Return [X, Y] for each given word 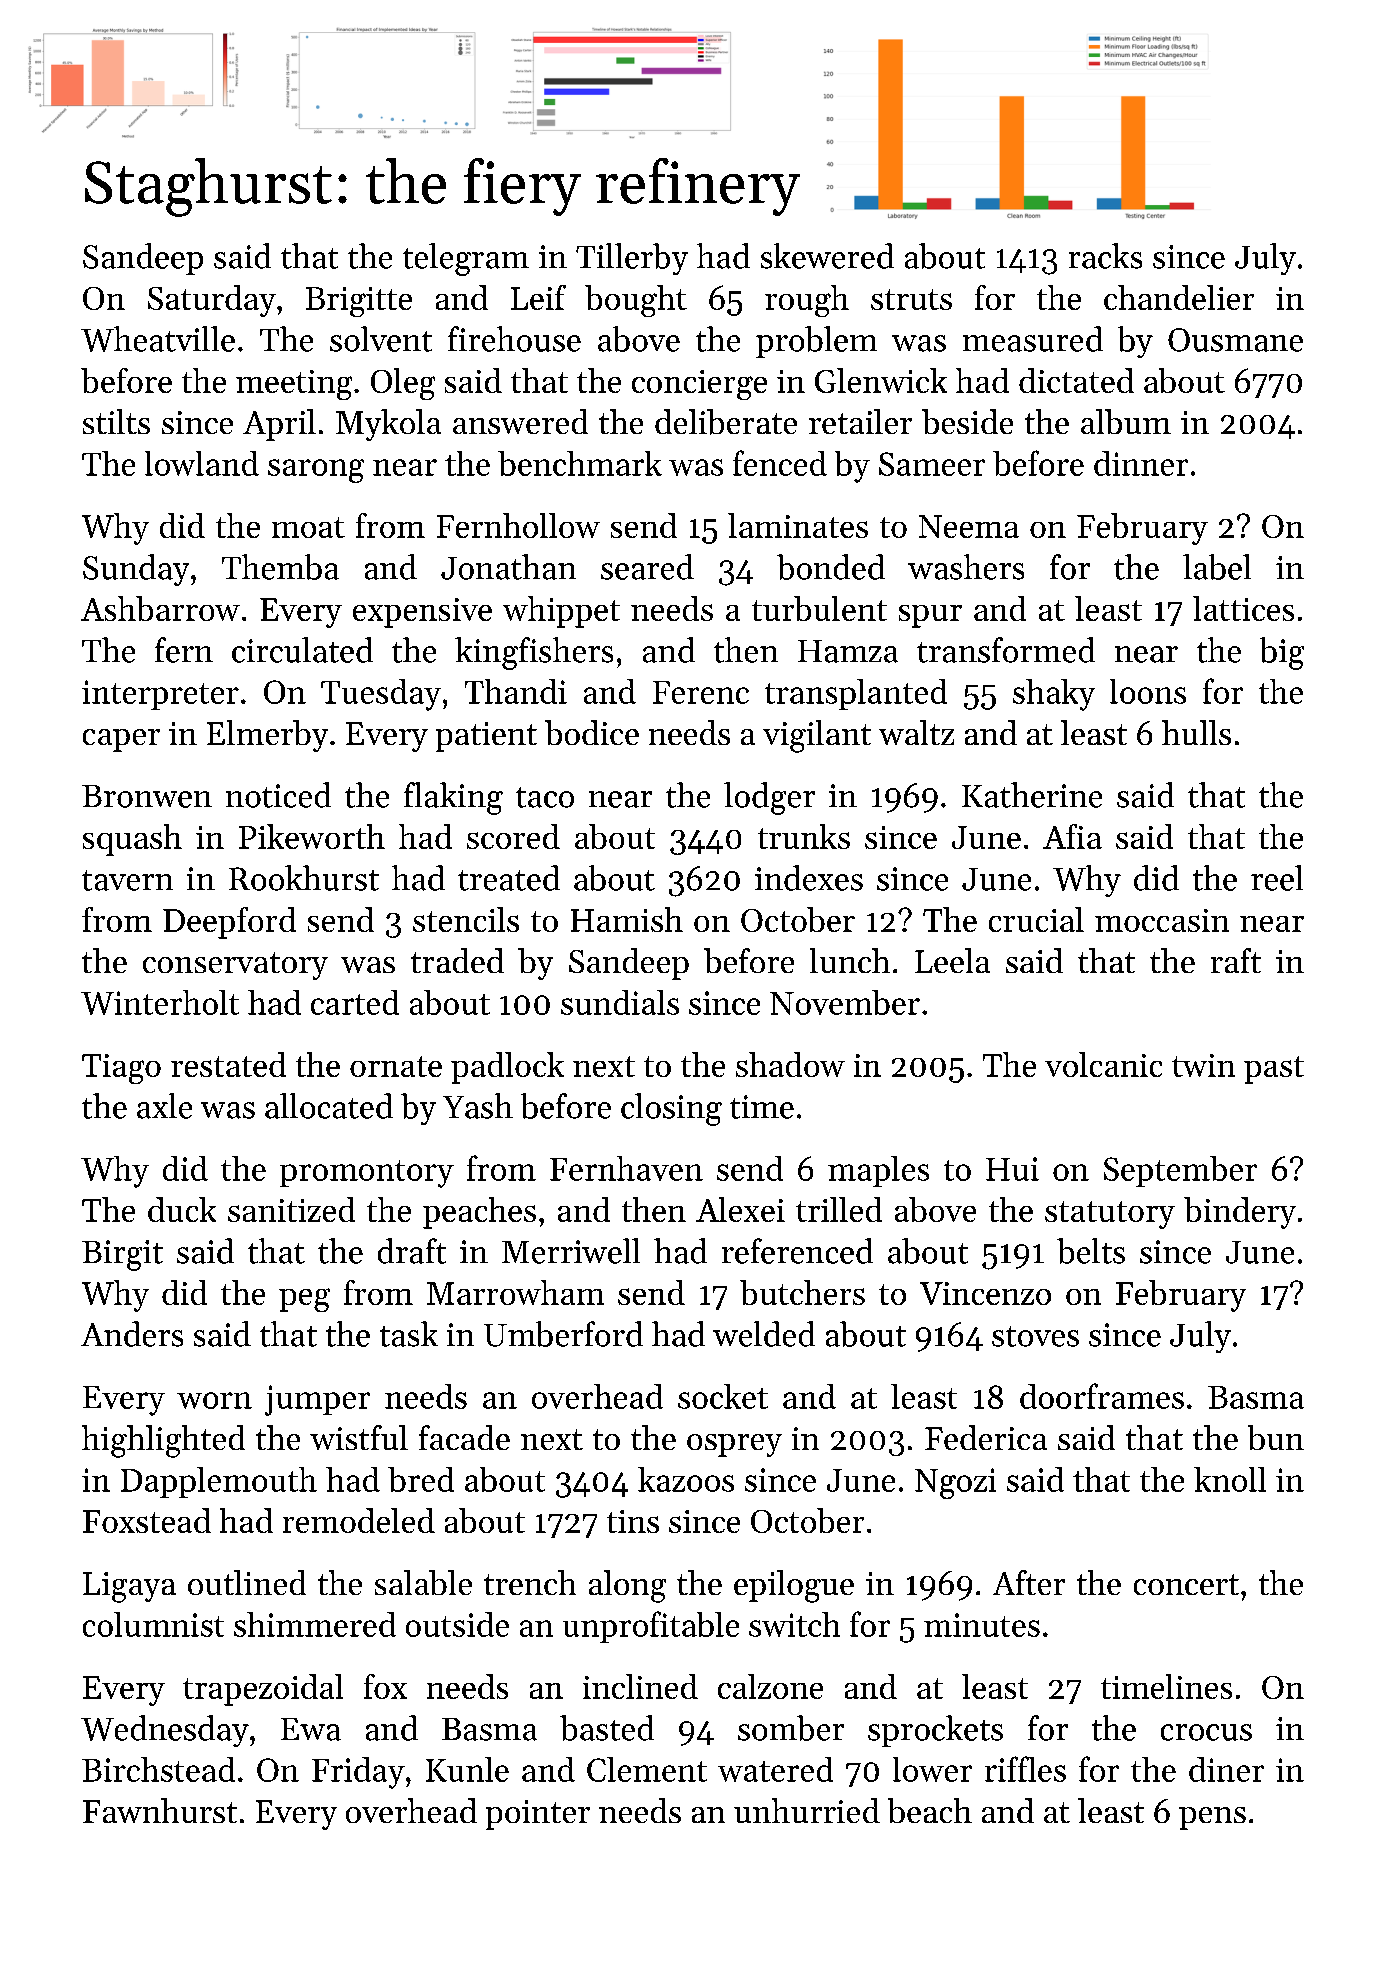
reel [1277, 878]
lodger [769, 798]
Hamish [627, 919]
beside [967, 421]
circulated [302, 650]
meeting [294, 385]
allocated [329, 1106]
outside [457, 1624]
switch [794, 1624]
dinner [1141, 463]
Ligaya [129, 1587]
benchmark [580, 463]
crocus [1206, 1732]
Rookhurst [304, 878]
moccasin [1162, 920]
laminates [798, 525]
